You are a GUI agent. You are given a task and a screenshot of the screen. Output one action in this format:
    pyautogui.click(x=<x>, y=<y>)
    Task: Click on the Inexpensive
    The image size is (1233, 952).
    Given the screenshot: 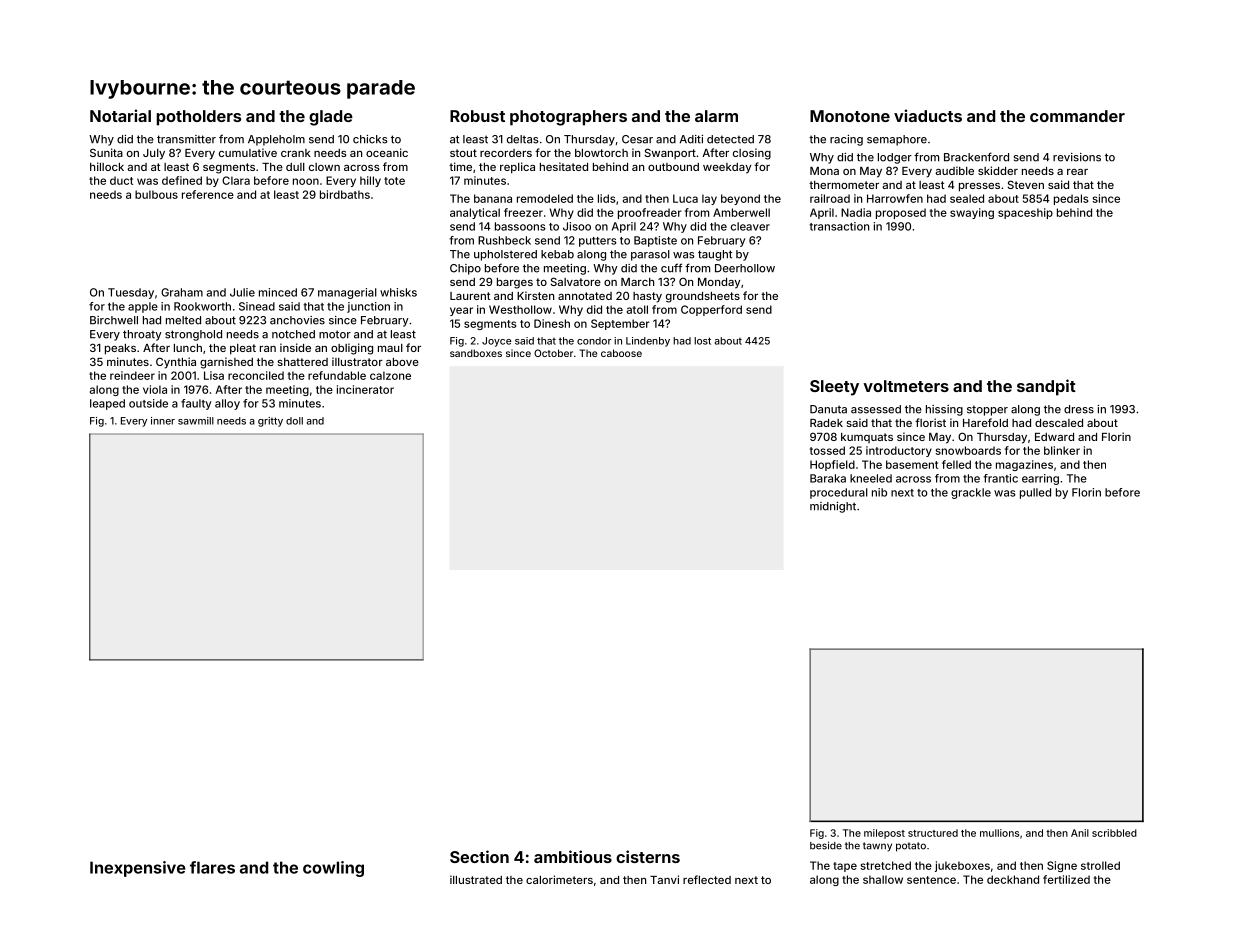 What is the action you would take?
    pyautogui.click(x=138, y=869)
